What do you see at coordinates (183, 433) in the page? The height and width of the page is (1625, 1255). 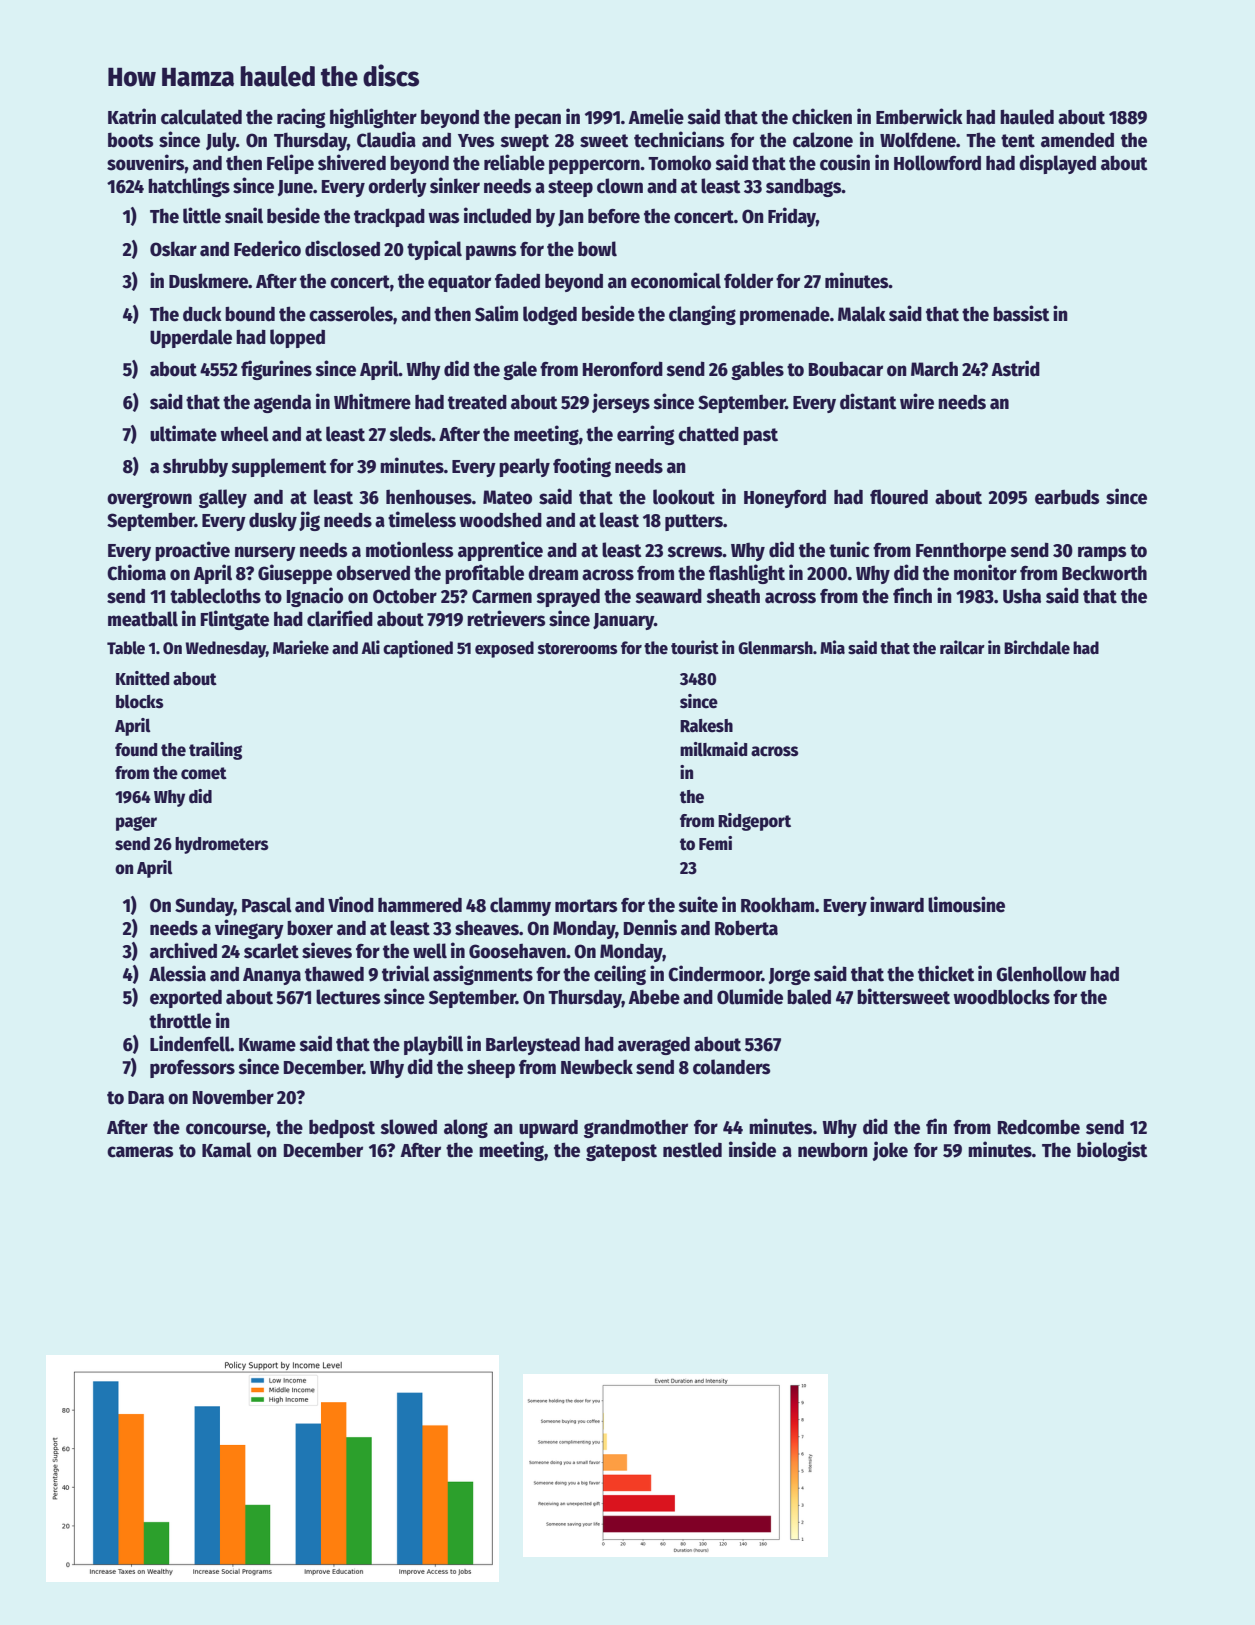 I see `ultimate` at bounding box center [183, 433].
